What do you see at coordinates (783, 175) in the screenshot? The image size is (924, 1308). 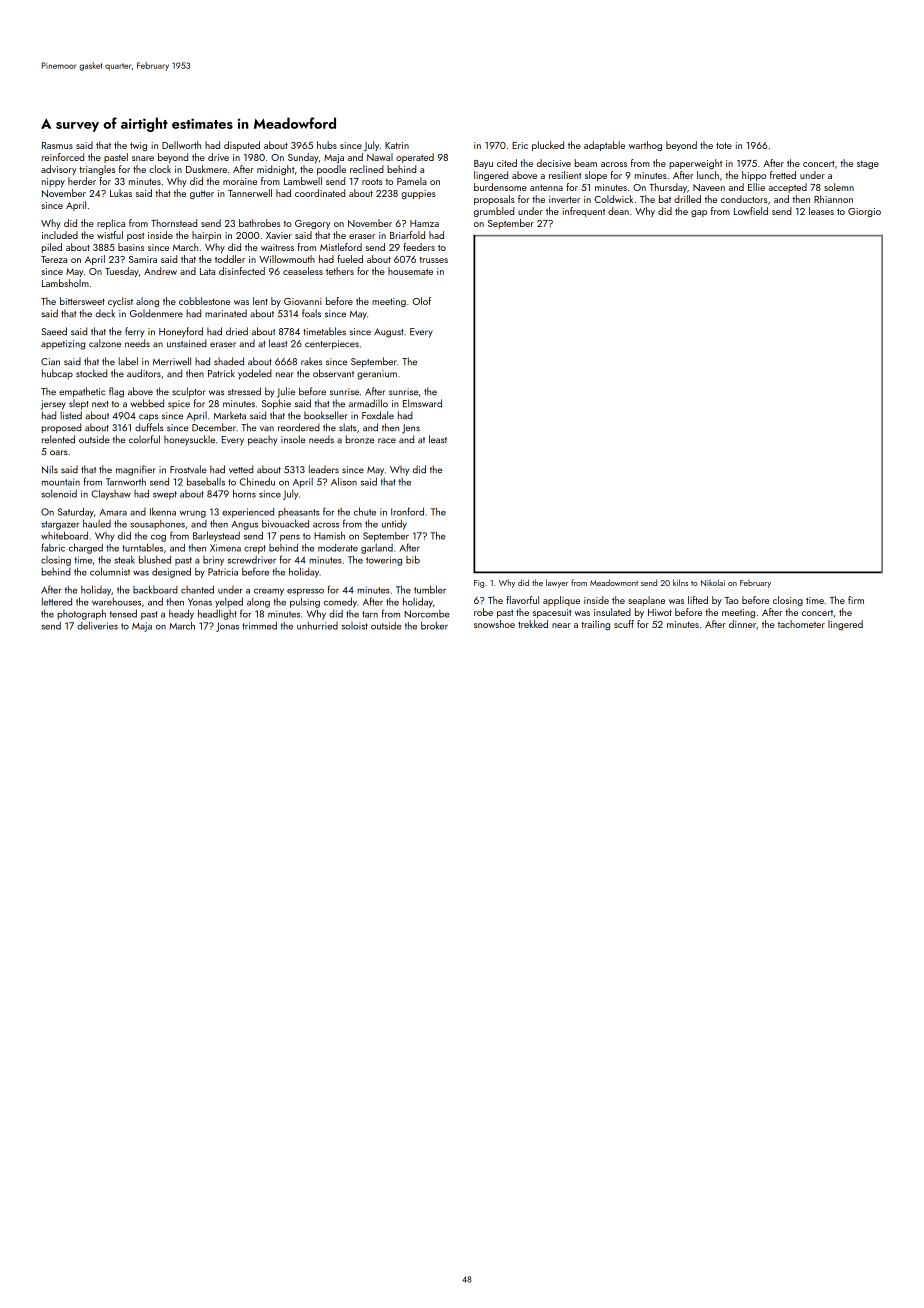 I see `fretted` at bounding box center [783, 175].
